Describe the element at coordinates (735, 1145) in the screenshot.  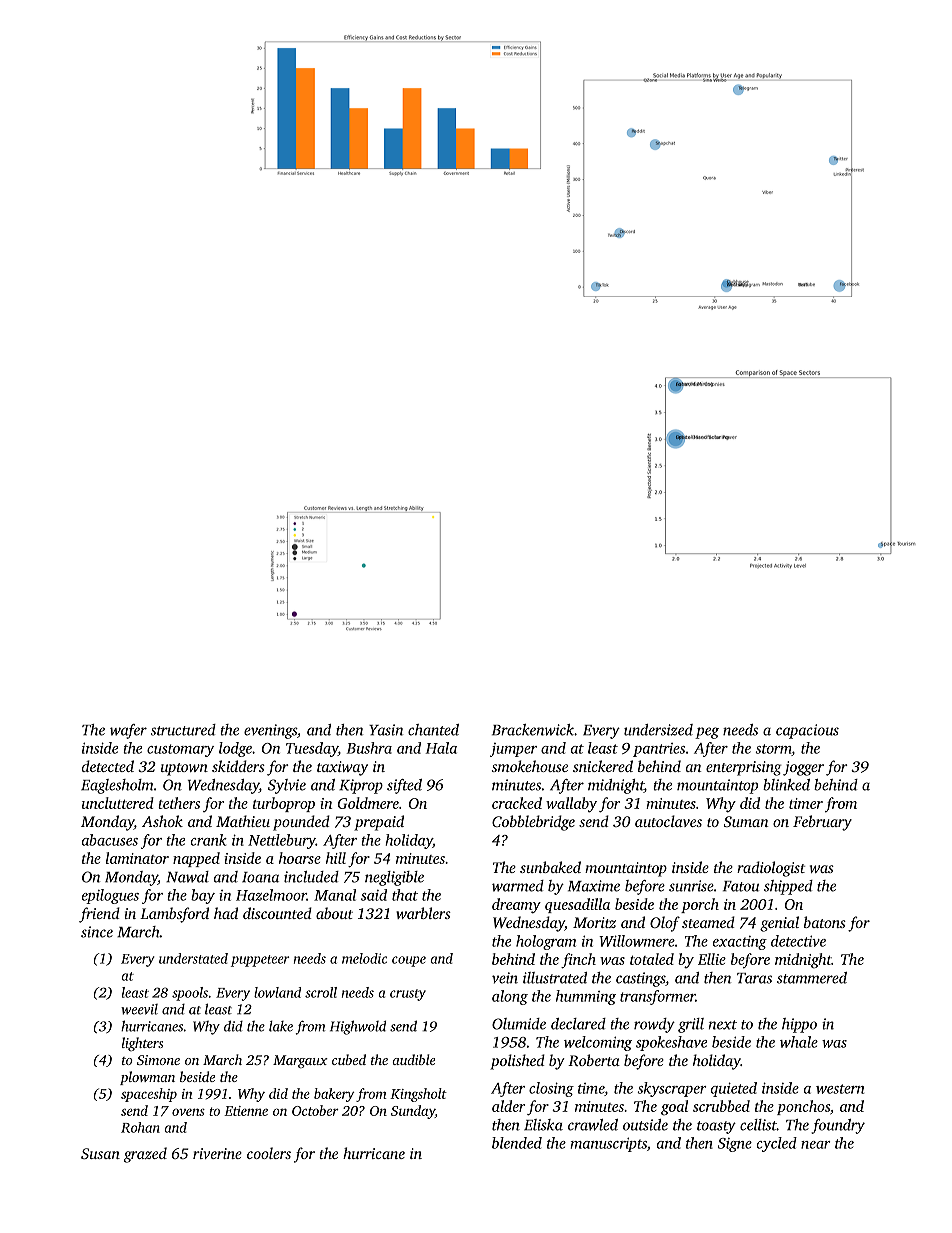
I see `Signe` at that location.
